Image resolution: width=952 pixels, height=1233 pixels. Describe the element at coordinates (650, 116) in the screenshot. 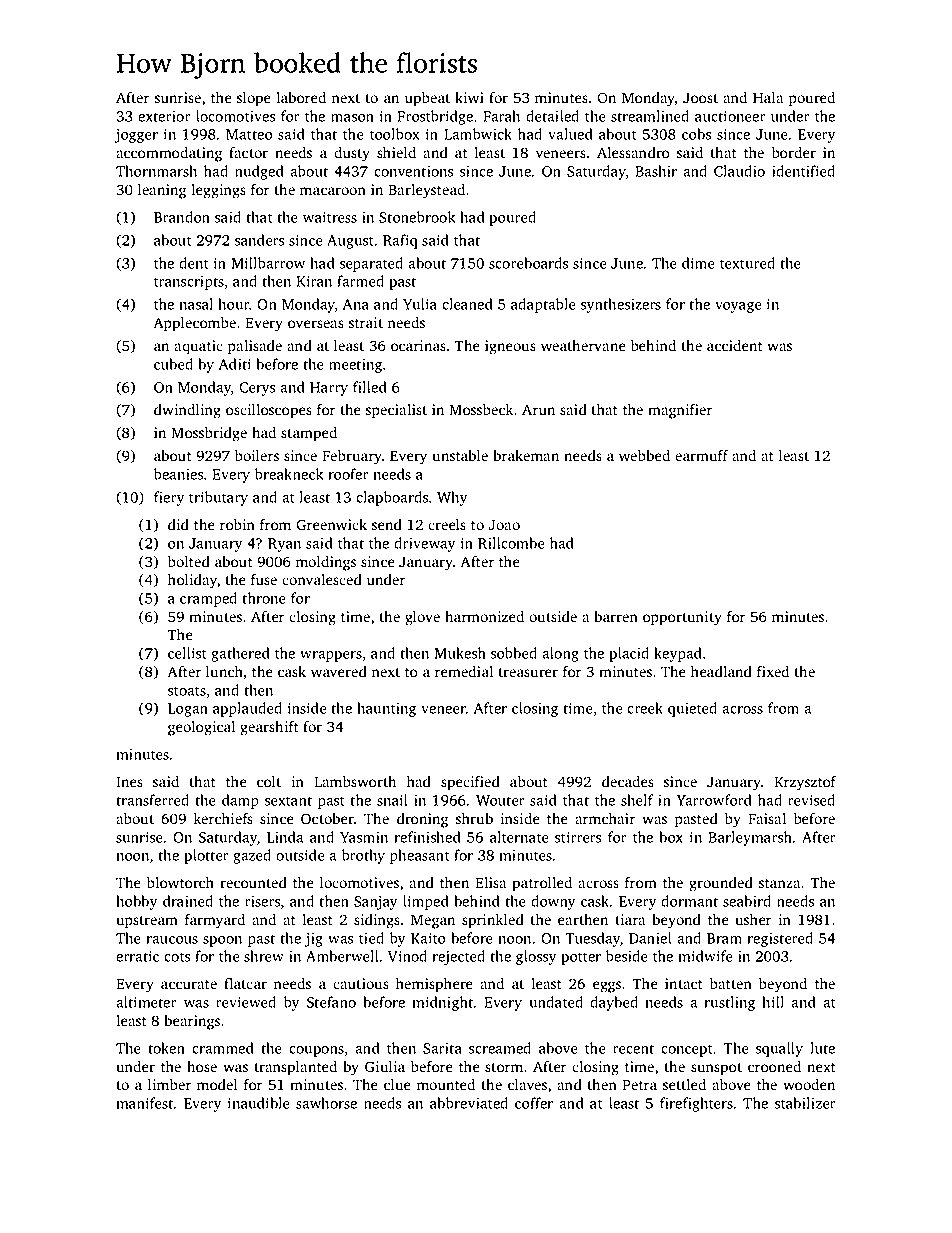

I see `streamlined` at that location.
